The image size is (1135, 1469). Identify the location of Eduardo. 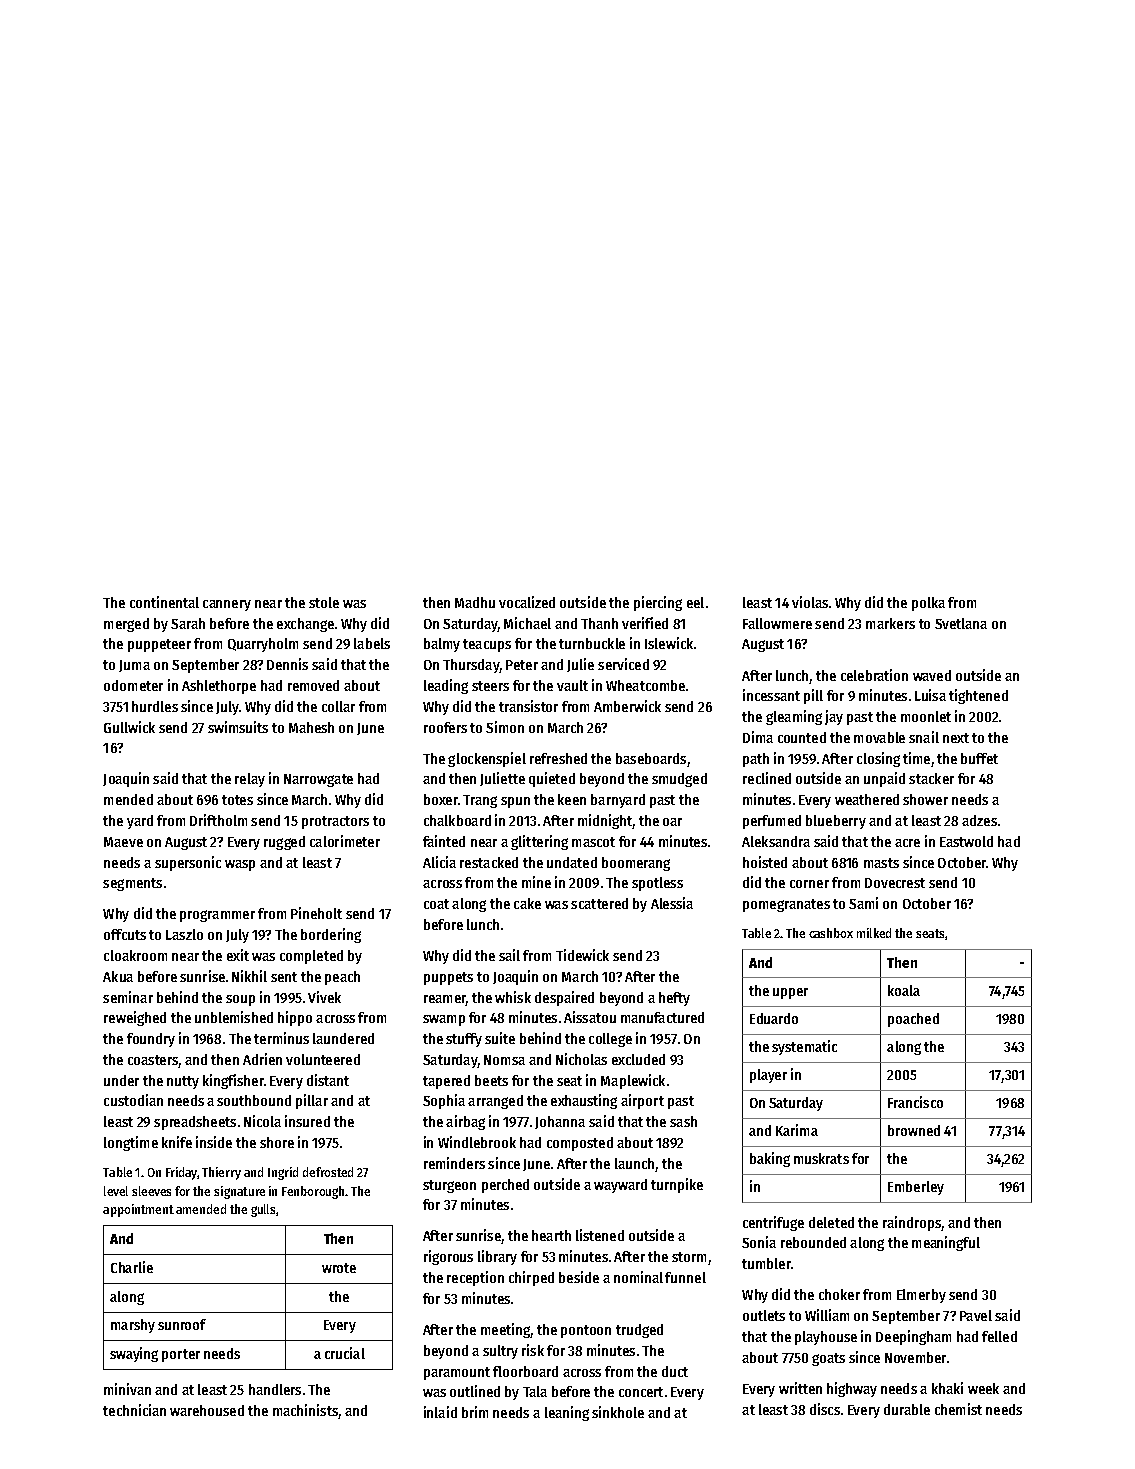
(774, 1018).
